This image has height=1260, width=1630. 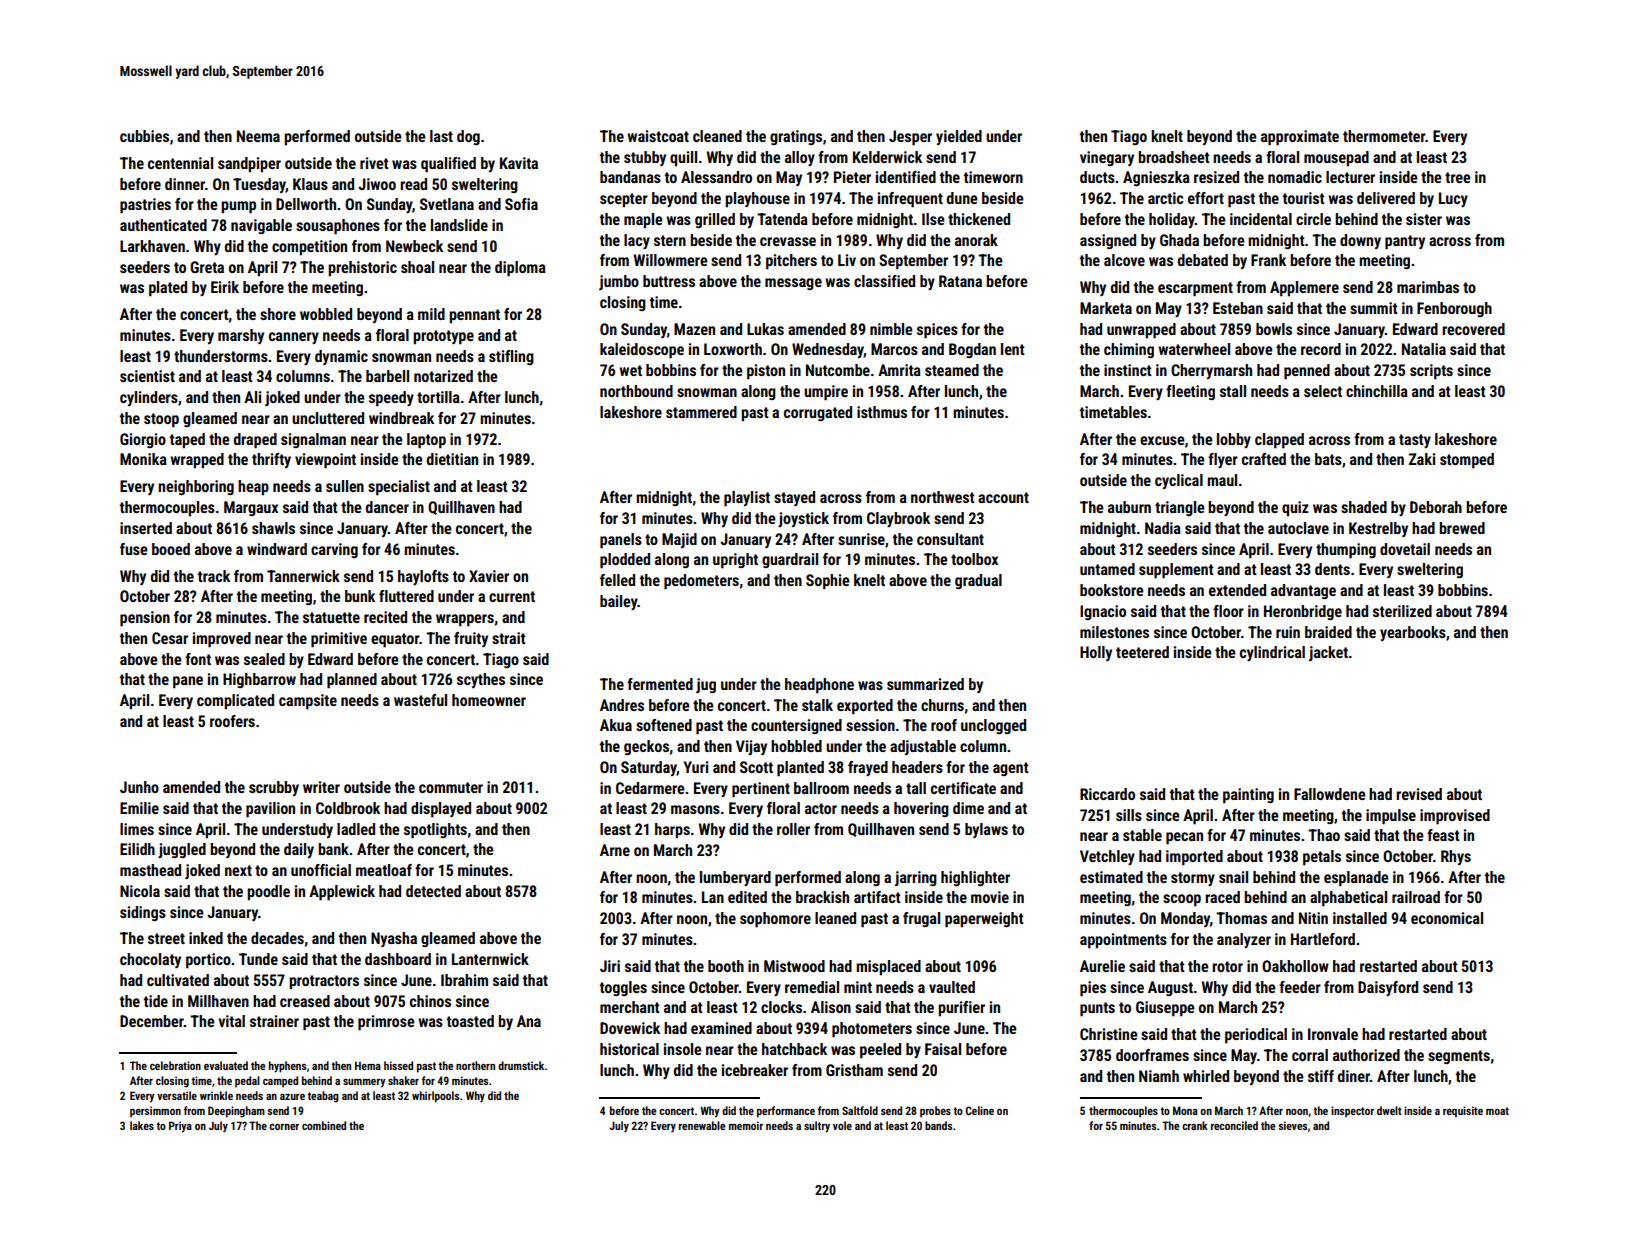 I want to click on Neema, so click(x=258, y=136).
